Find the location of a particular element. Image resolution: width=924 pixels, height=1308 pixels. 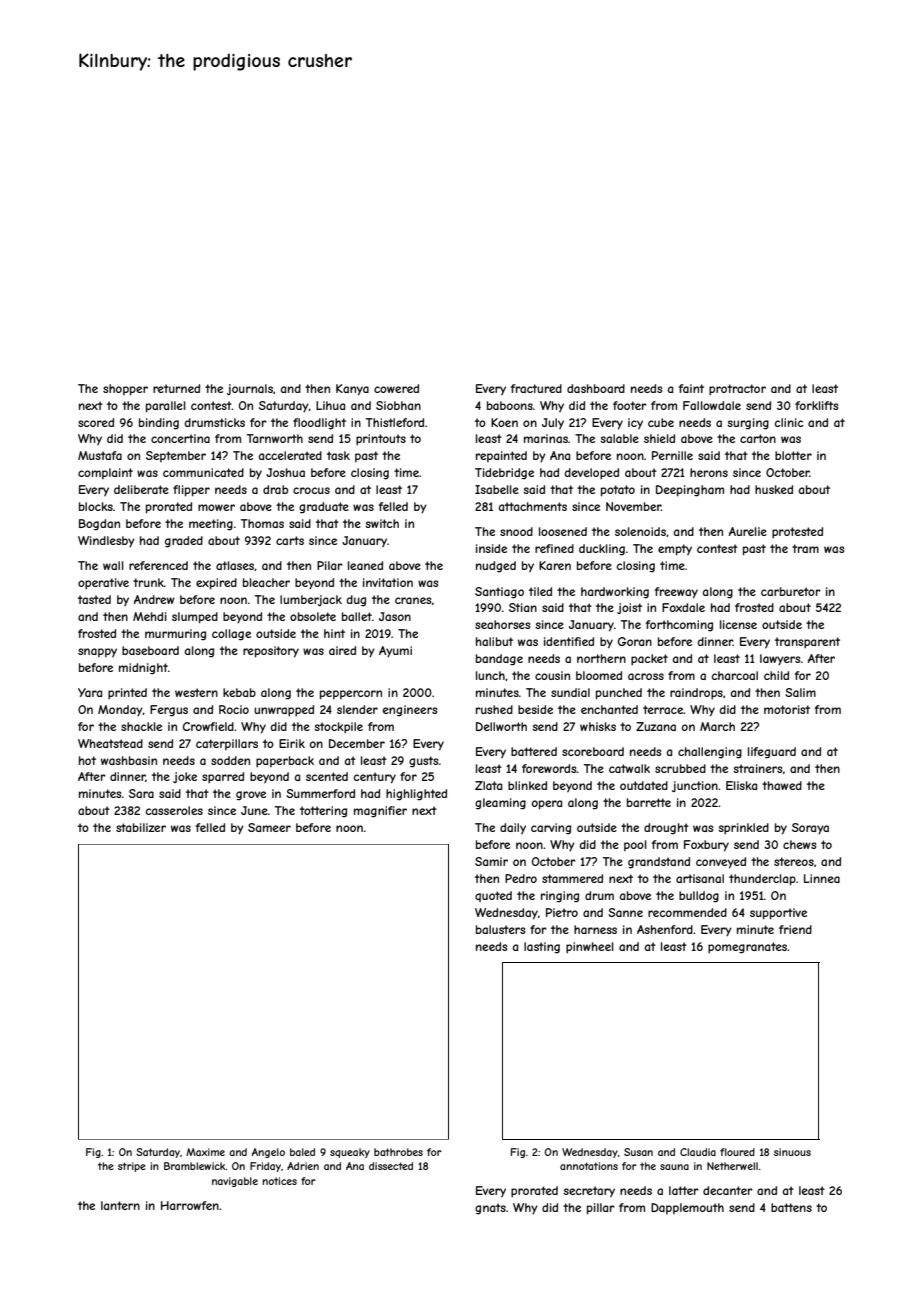

attachments is located at coordinates (533, 506).
